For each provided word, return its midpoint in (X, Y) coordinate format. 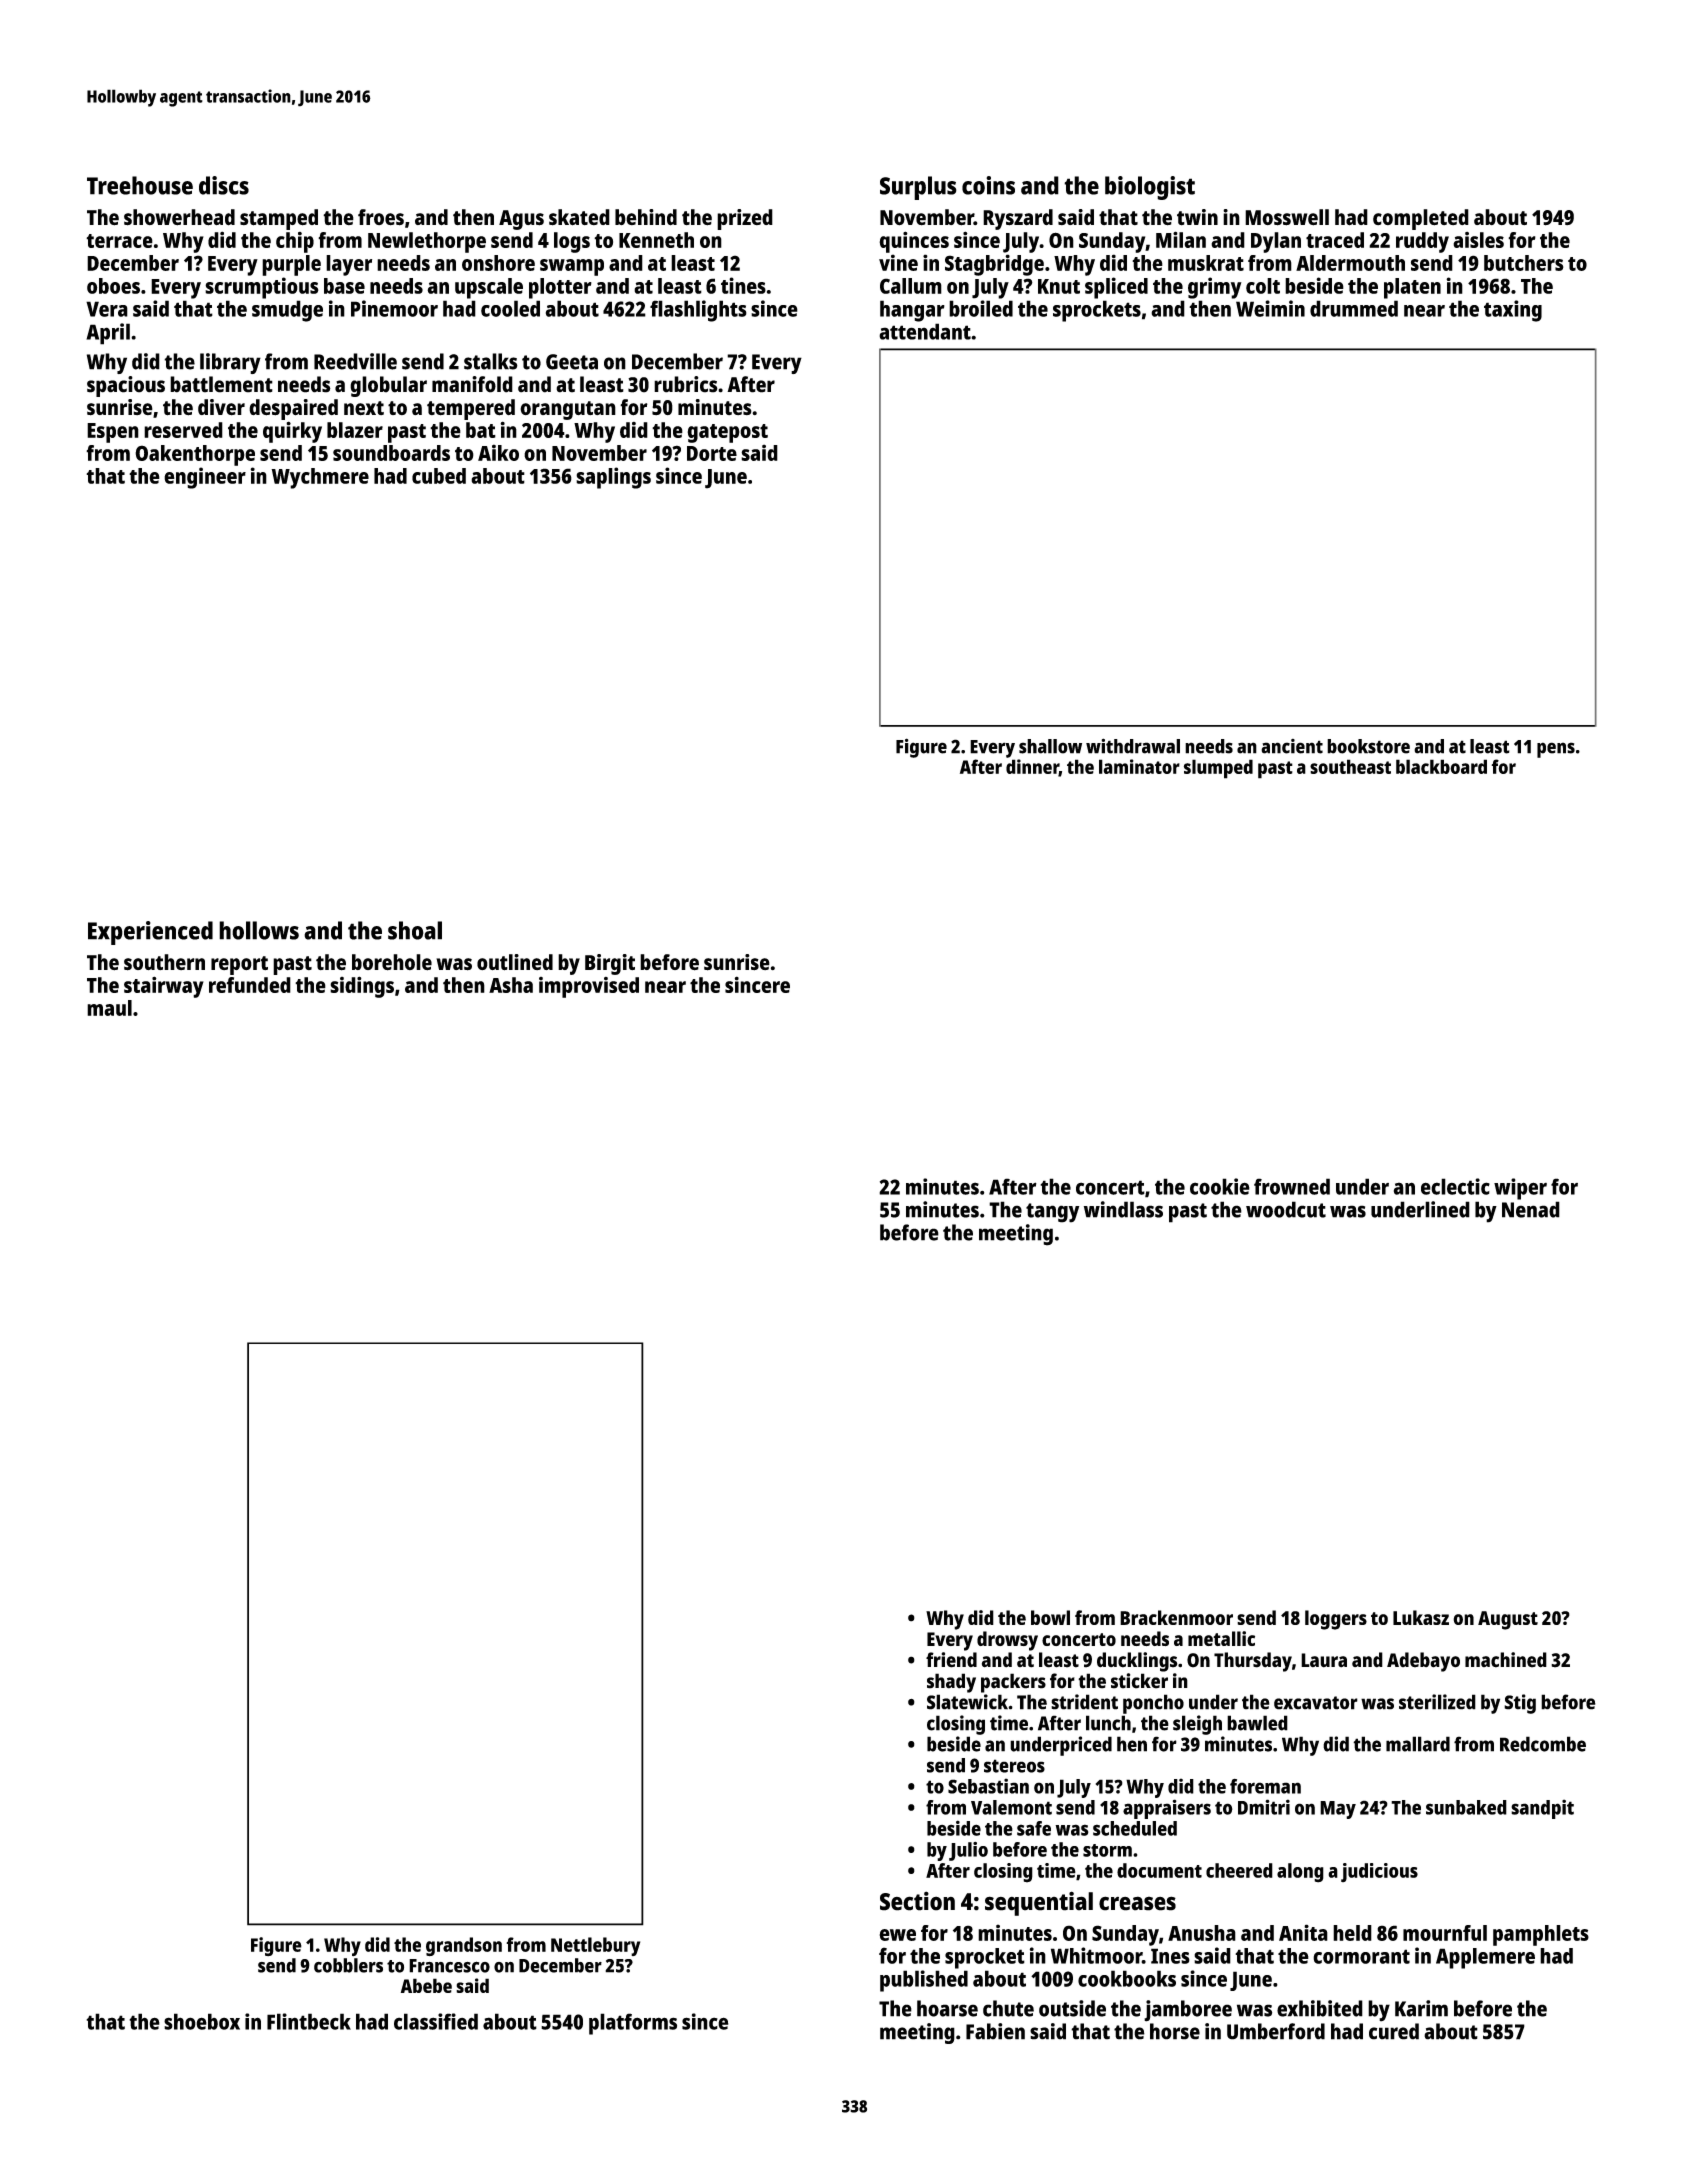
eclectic (1455, 1186)
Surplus (918, 188)
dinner (1032, 768)
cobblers (348, 1965)
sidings (362, 987)
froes (381, 217)
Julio (968, 1851)
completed (1421, 219)
